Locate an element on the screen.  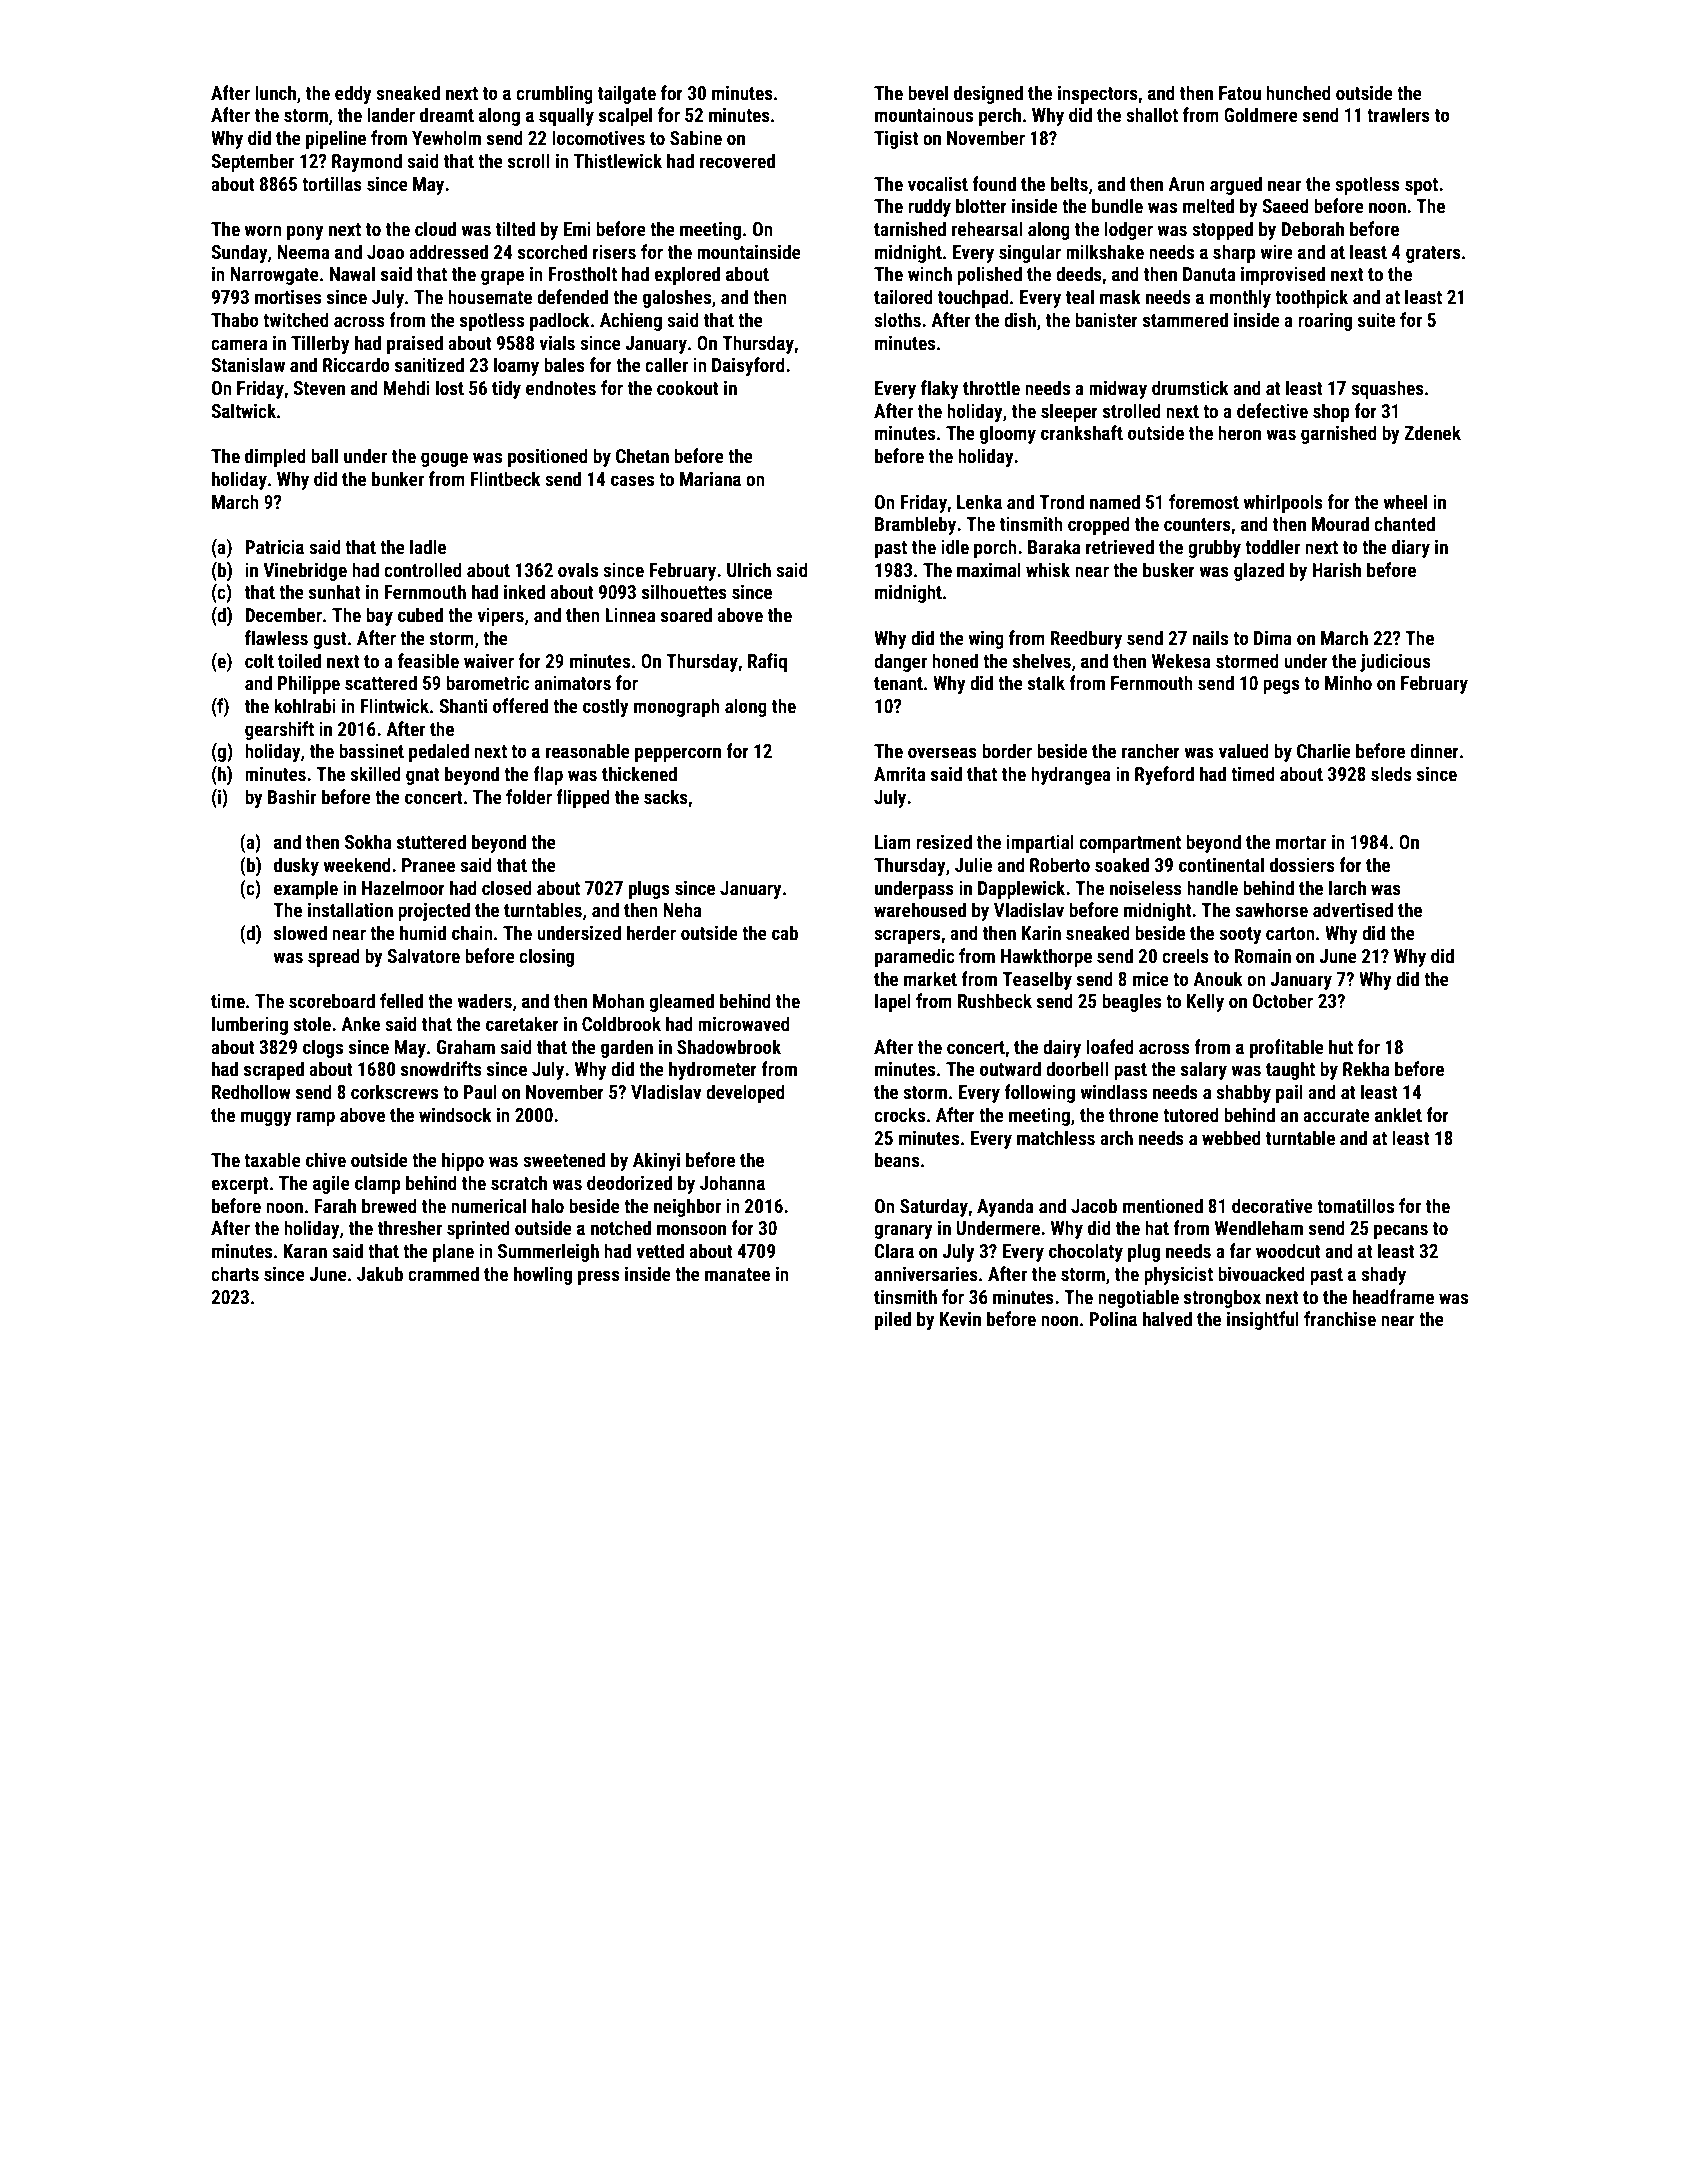
sacks is located at coordinates (666, 796).
